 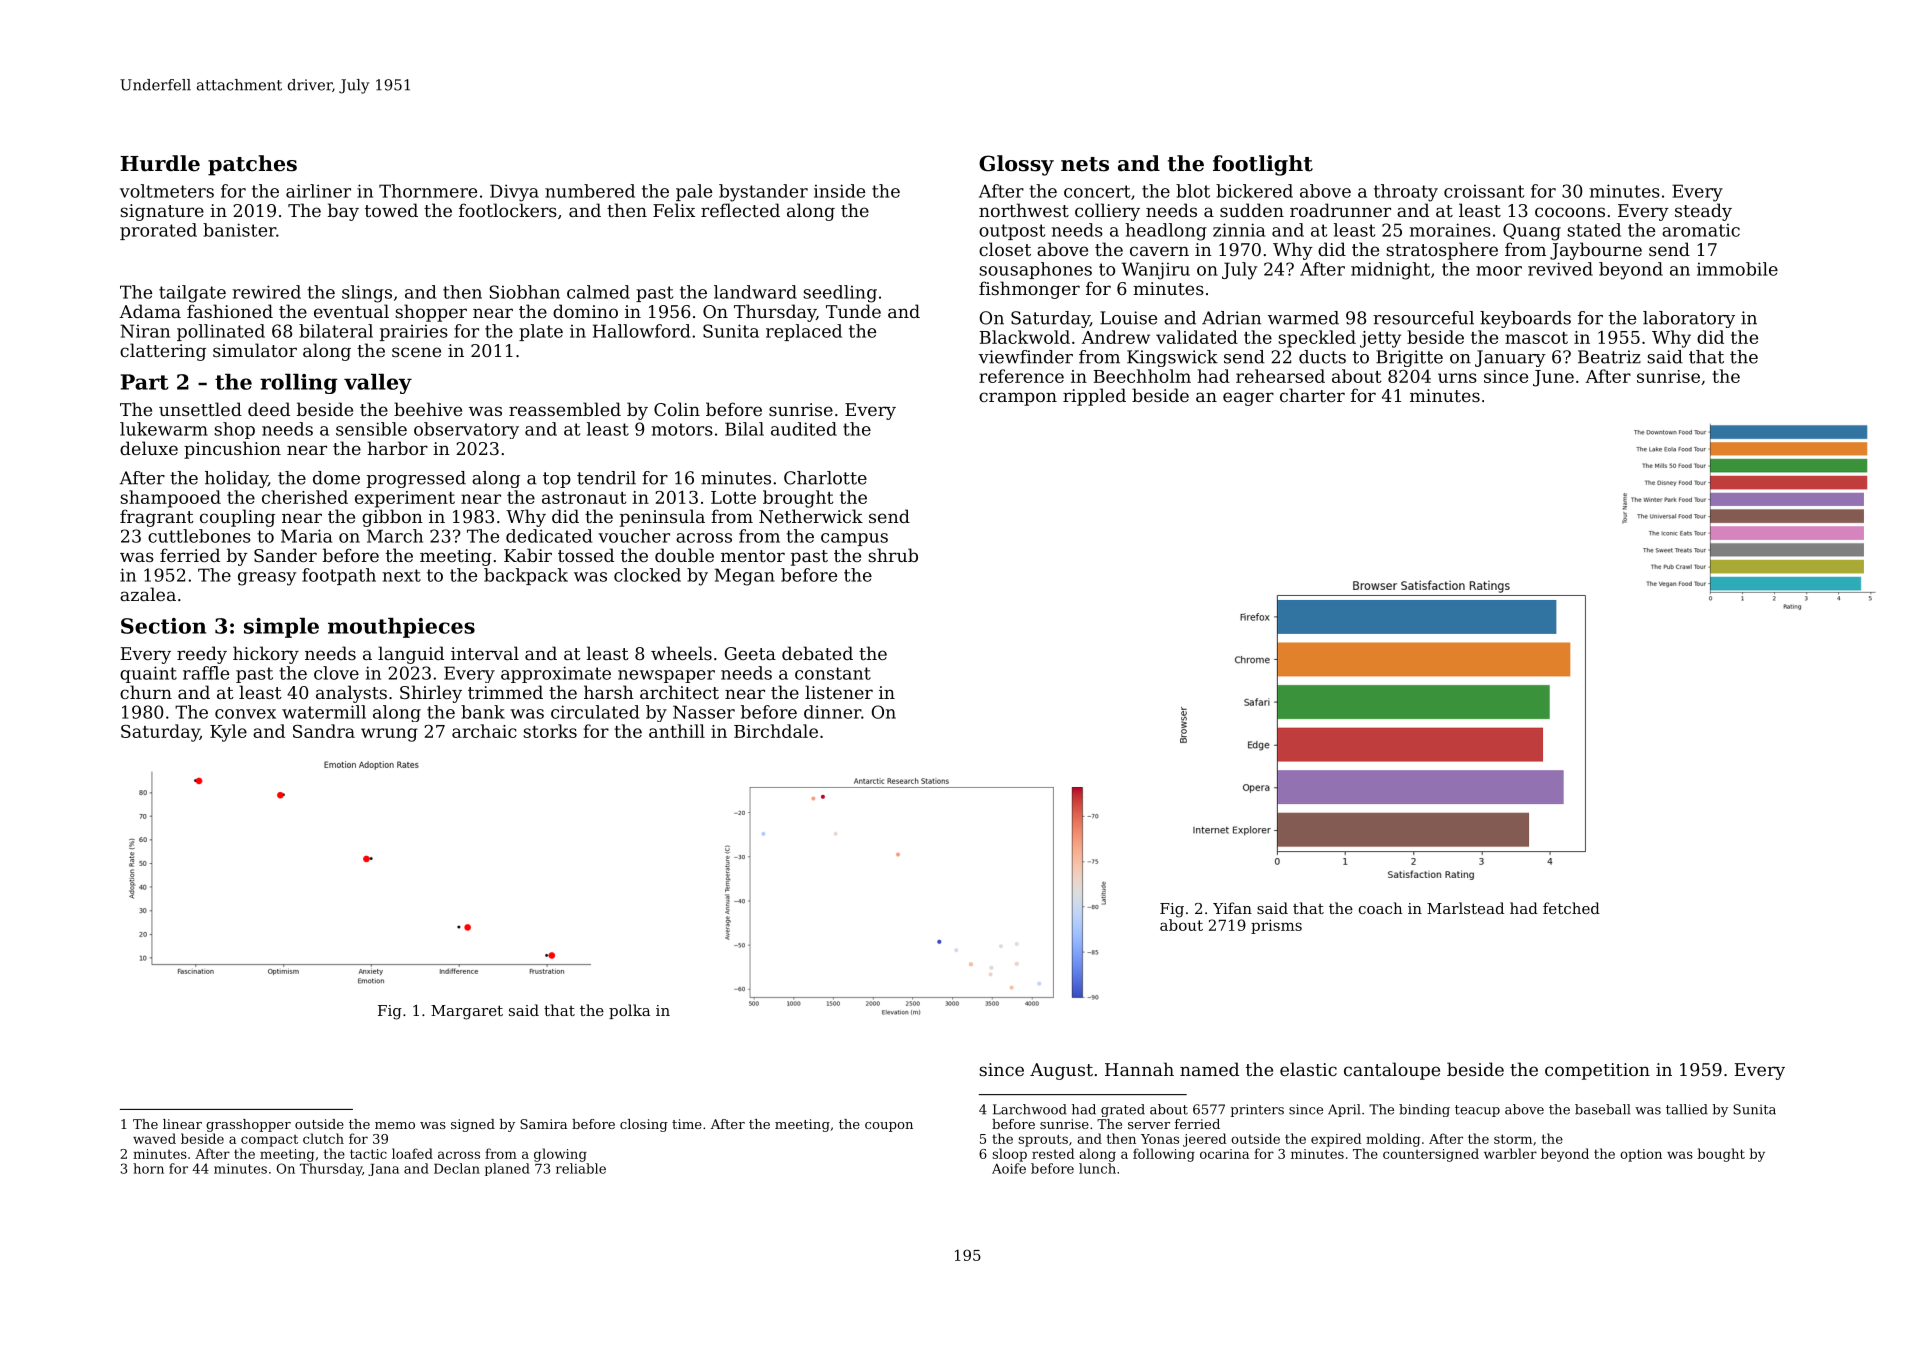 What do you see at coordinates (1571, 908) in the image?
I see `fetched` at bounding box center [1571, 908].
